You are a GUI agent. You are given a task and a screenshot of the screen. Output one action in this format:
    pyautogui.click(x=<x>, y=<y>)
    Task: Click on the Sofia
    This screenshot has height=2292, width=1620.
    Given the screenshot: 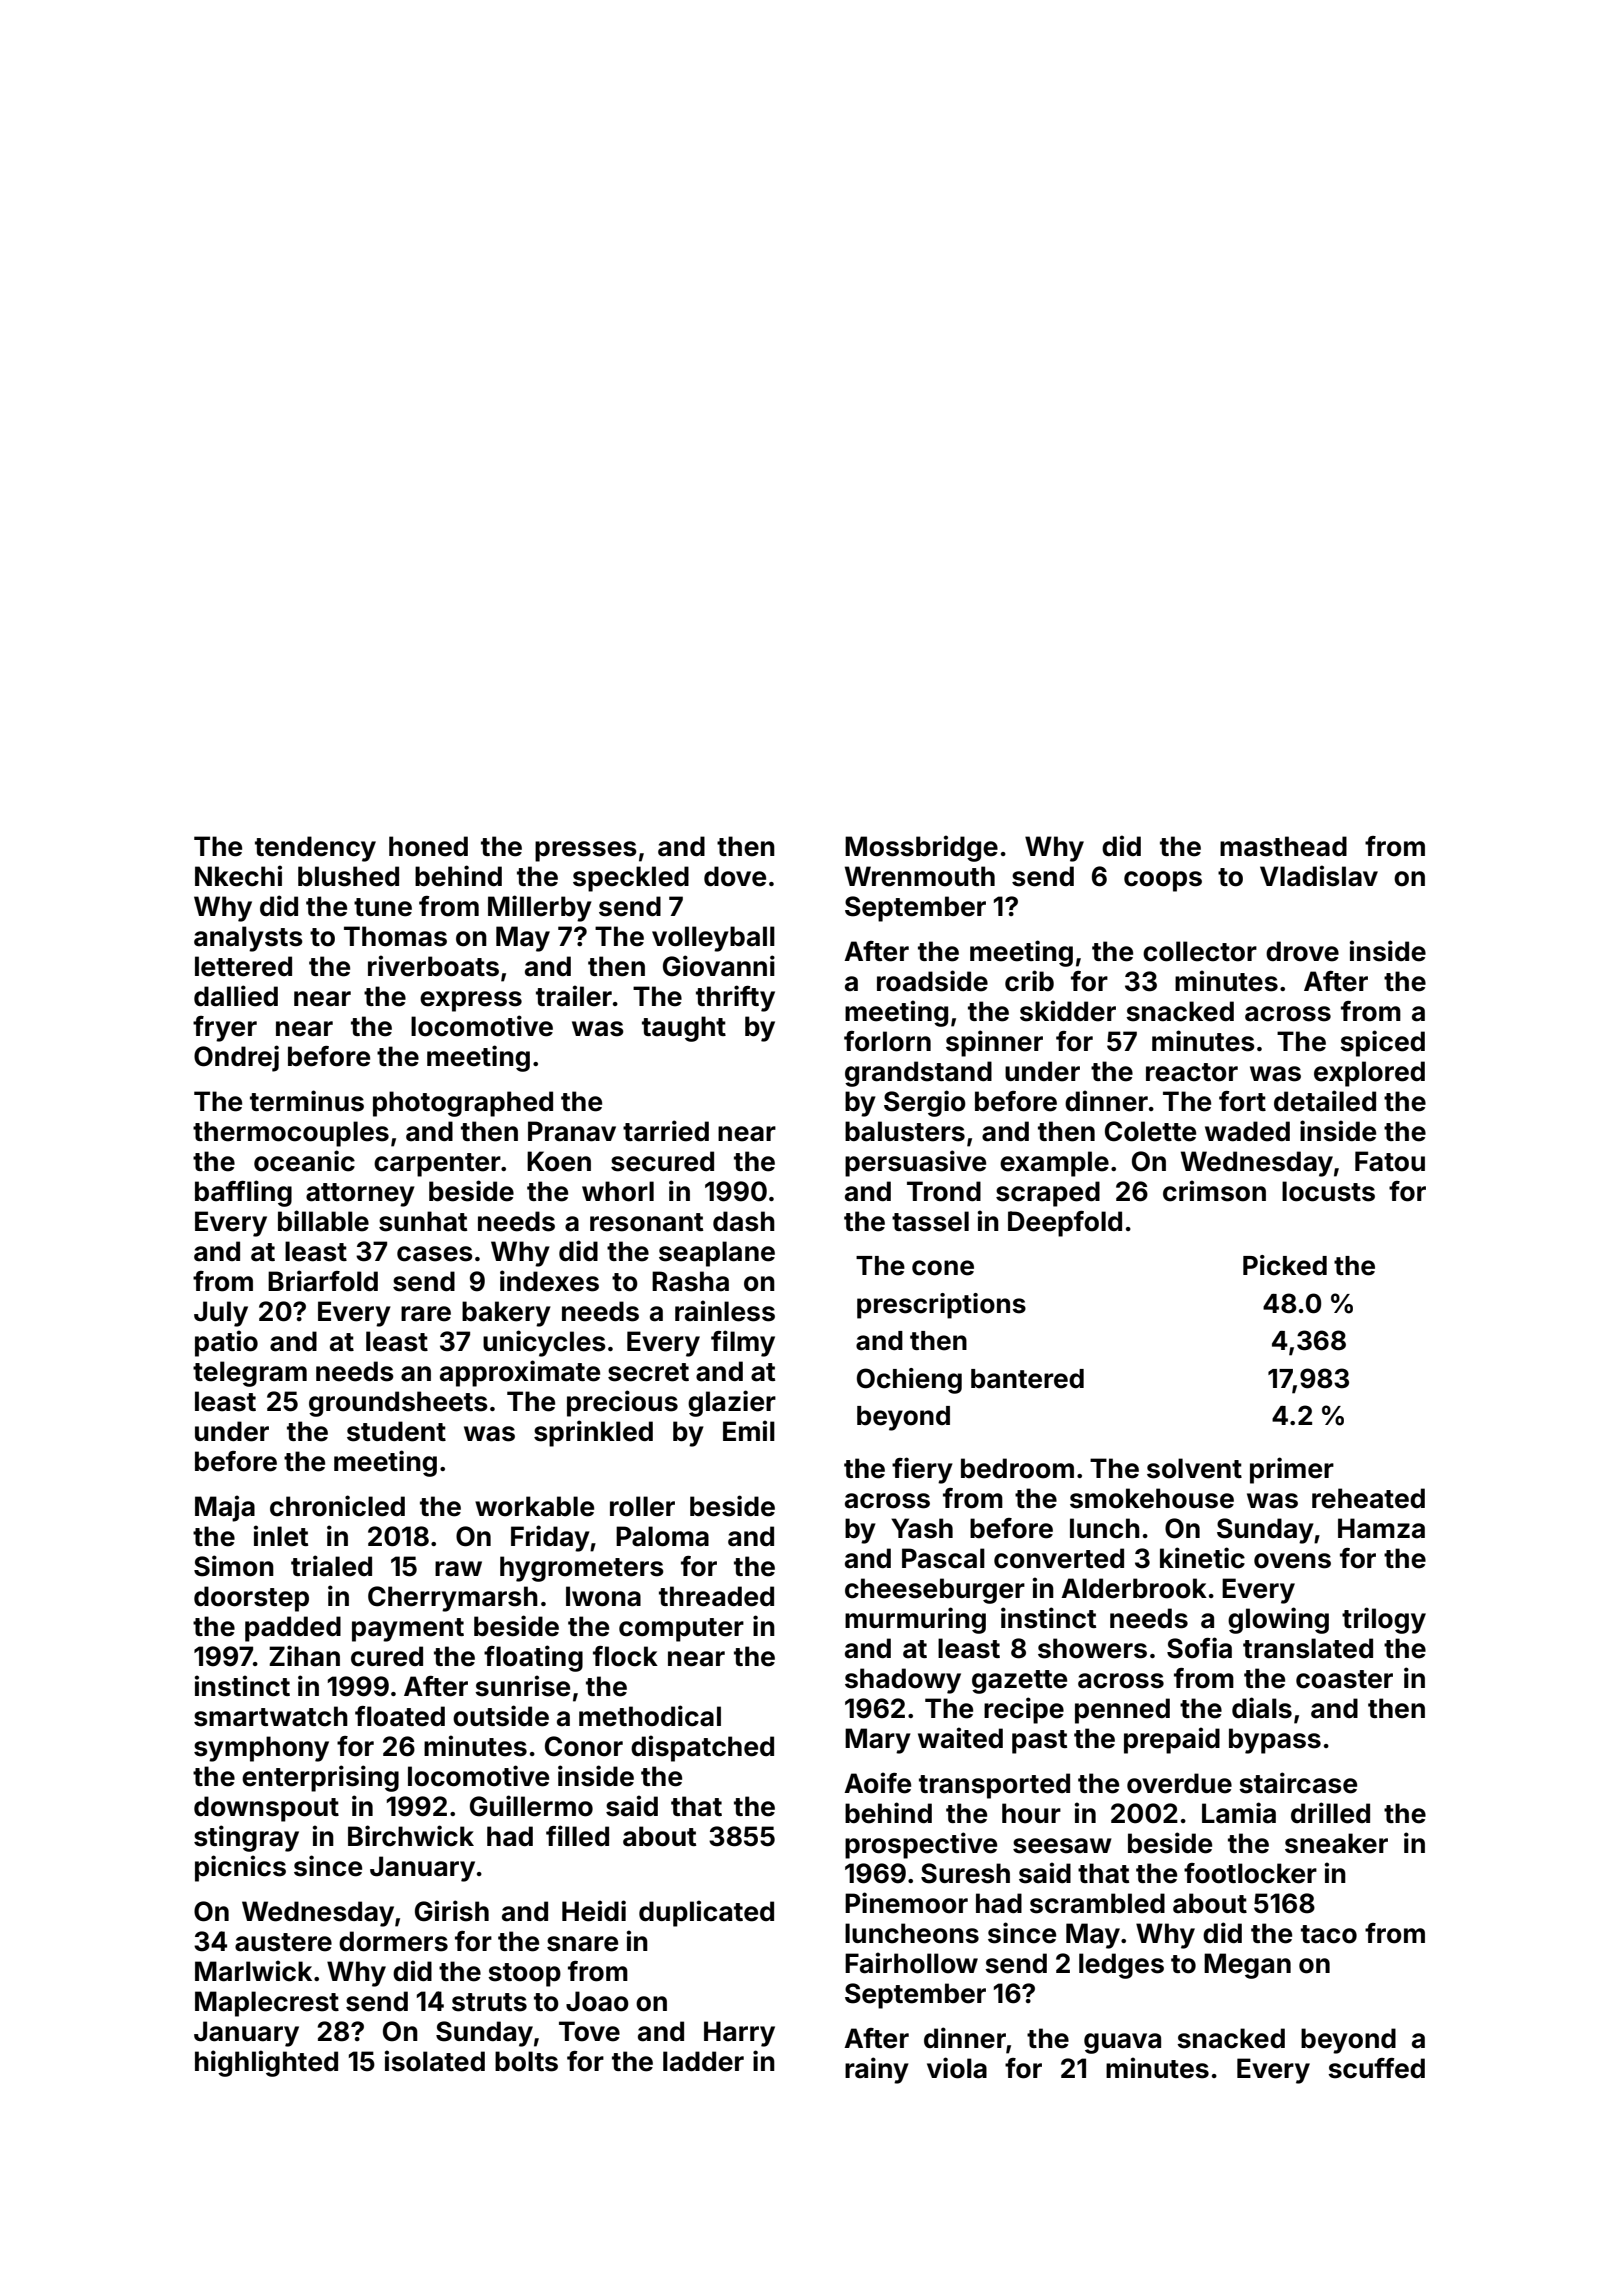 What is the action you would take?
    pyautogui.click(x=1199, y=1648)
